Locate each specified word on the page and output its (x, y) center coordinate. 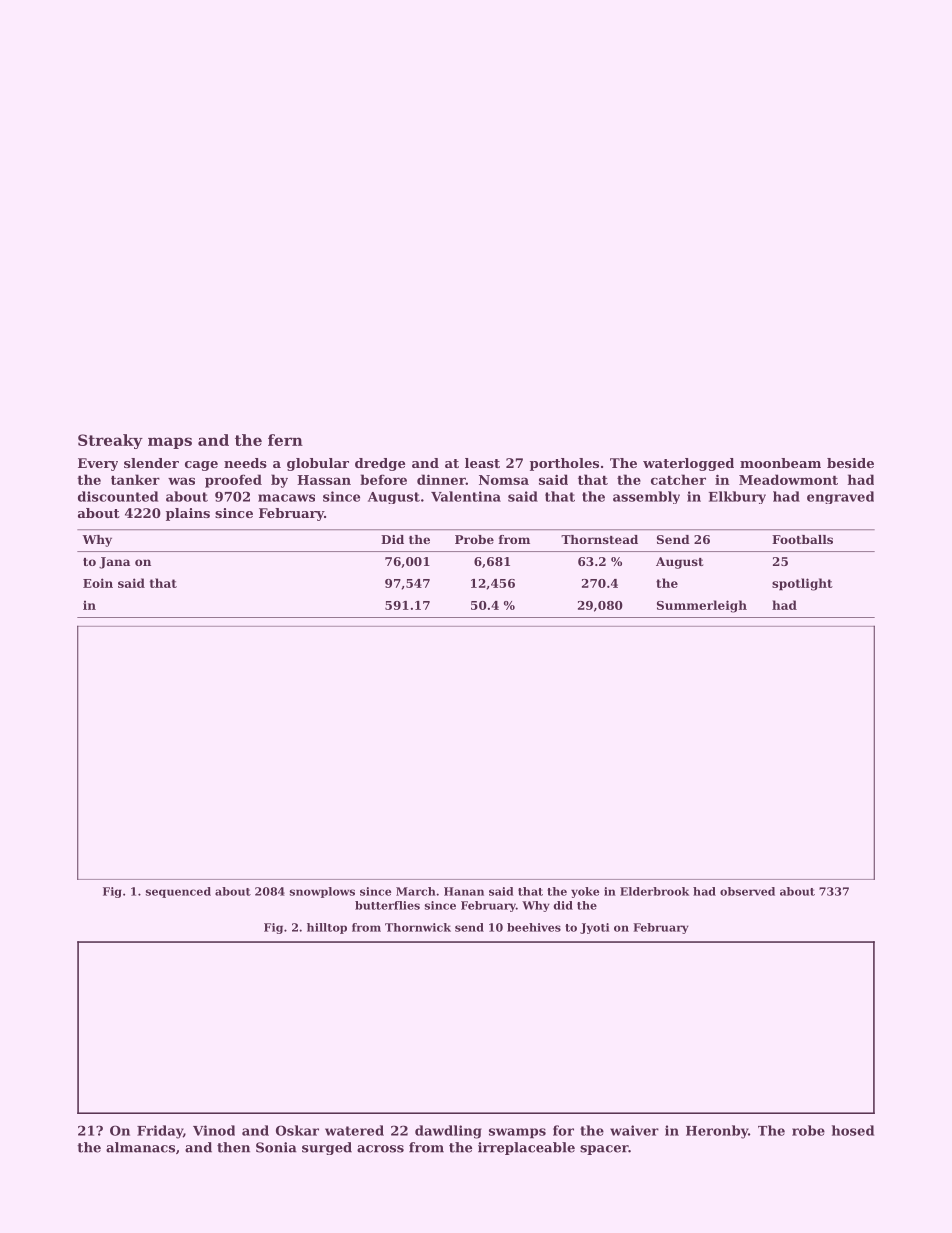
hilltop (327, 928)
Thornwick (418, 927)
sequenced (178, 892)
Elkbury (737, 497)
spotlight (802, 584)
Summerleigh (702, 606)
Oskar (297, 1130)
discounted (118, 496)
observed (747, 891)
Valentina (466, 496)
